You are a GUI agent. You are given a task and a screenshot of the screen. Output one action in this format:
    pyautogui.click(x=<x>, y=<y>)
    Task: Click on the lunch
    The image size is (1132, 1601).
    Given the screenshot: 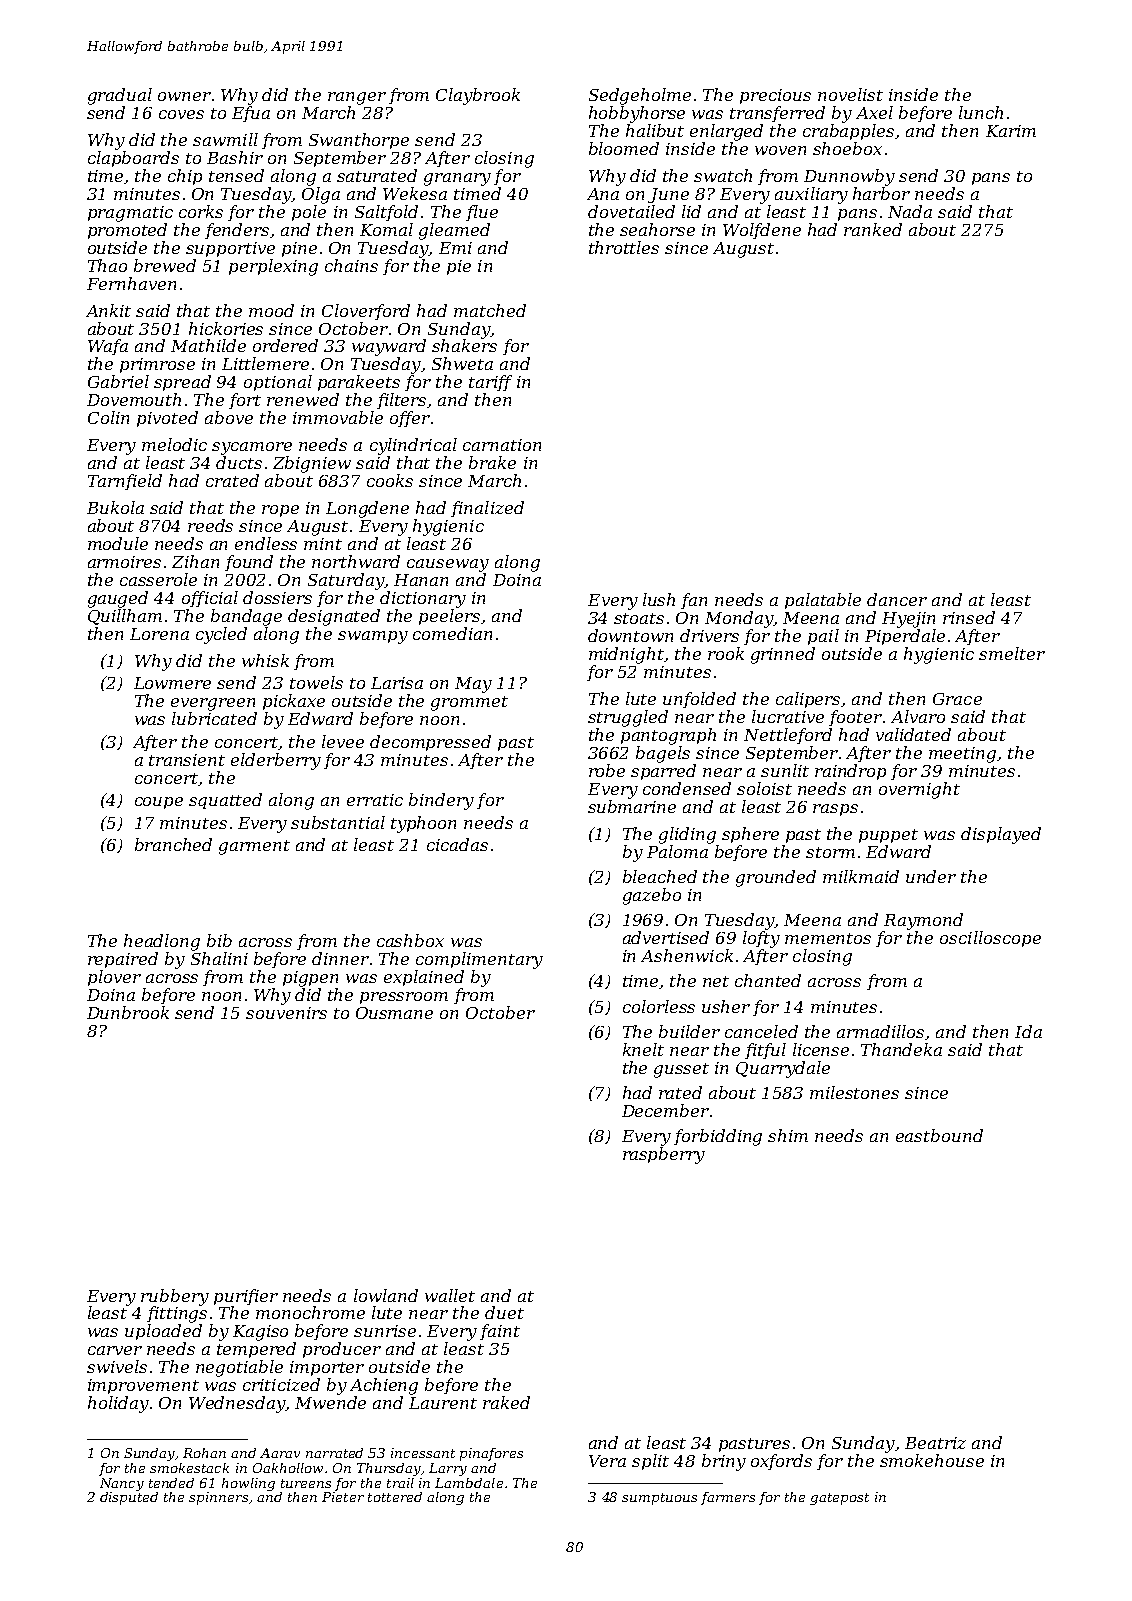 What is the action you would take?
    pyautogui.click(x=981, y=112)
